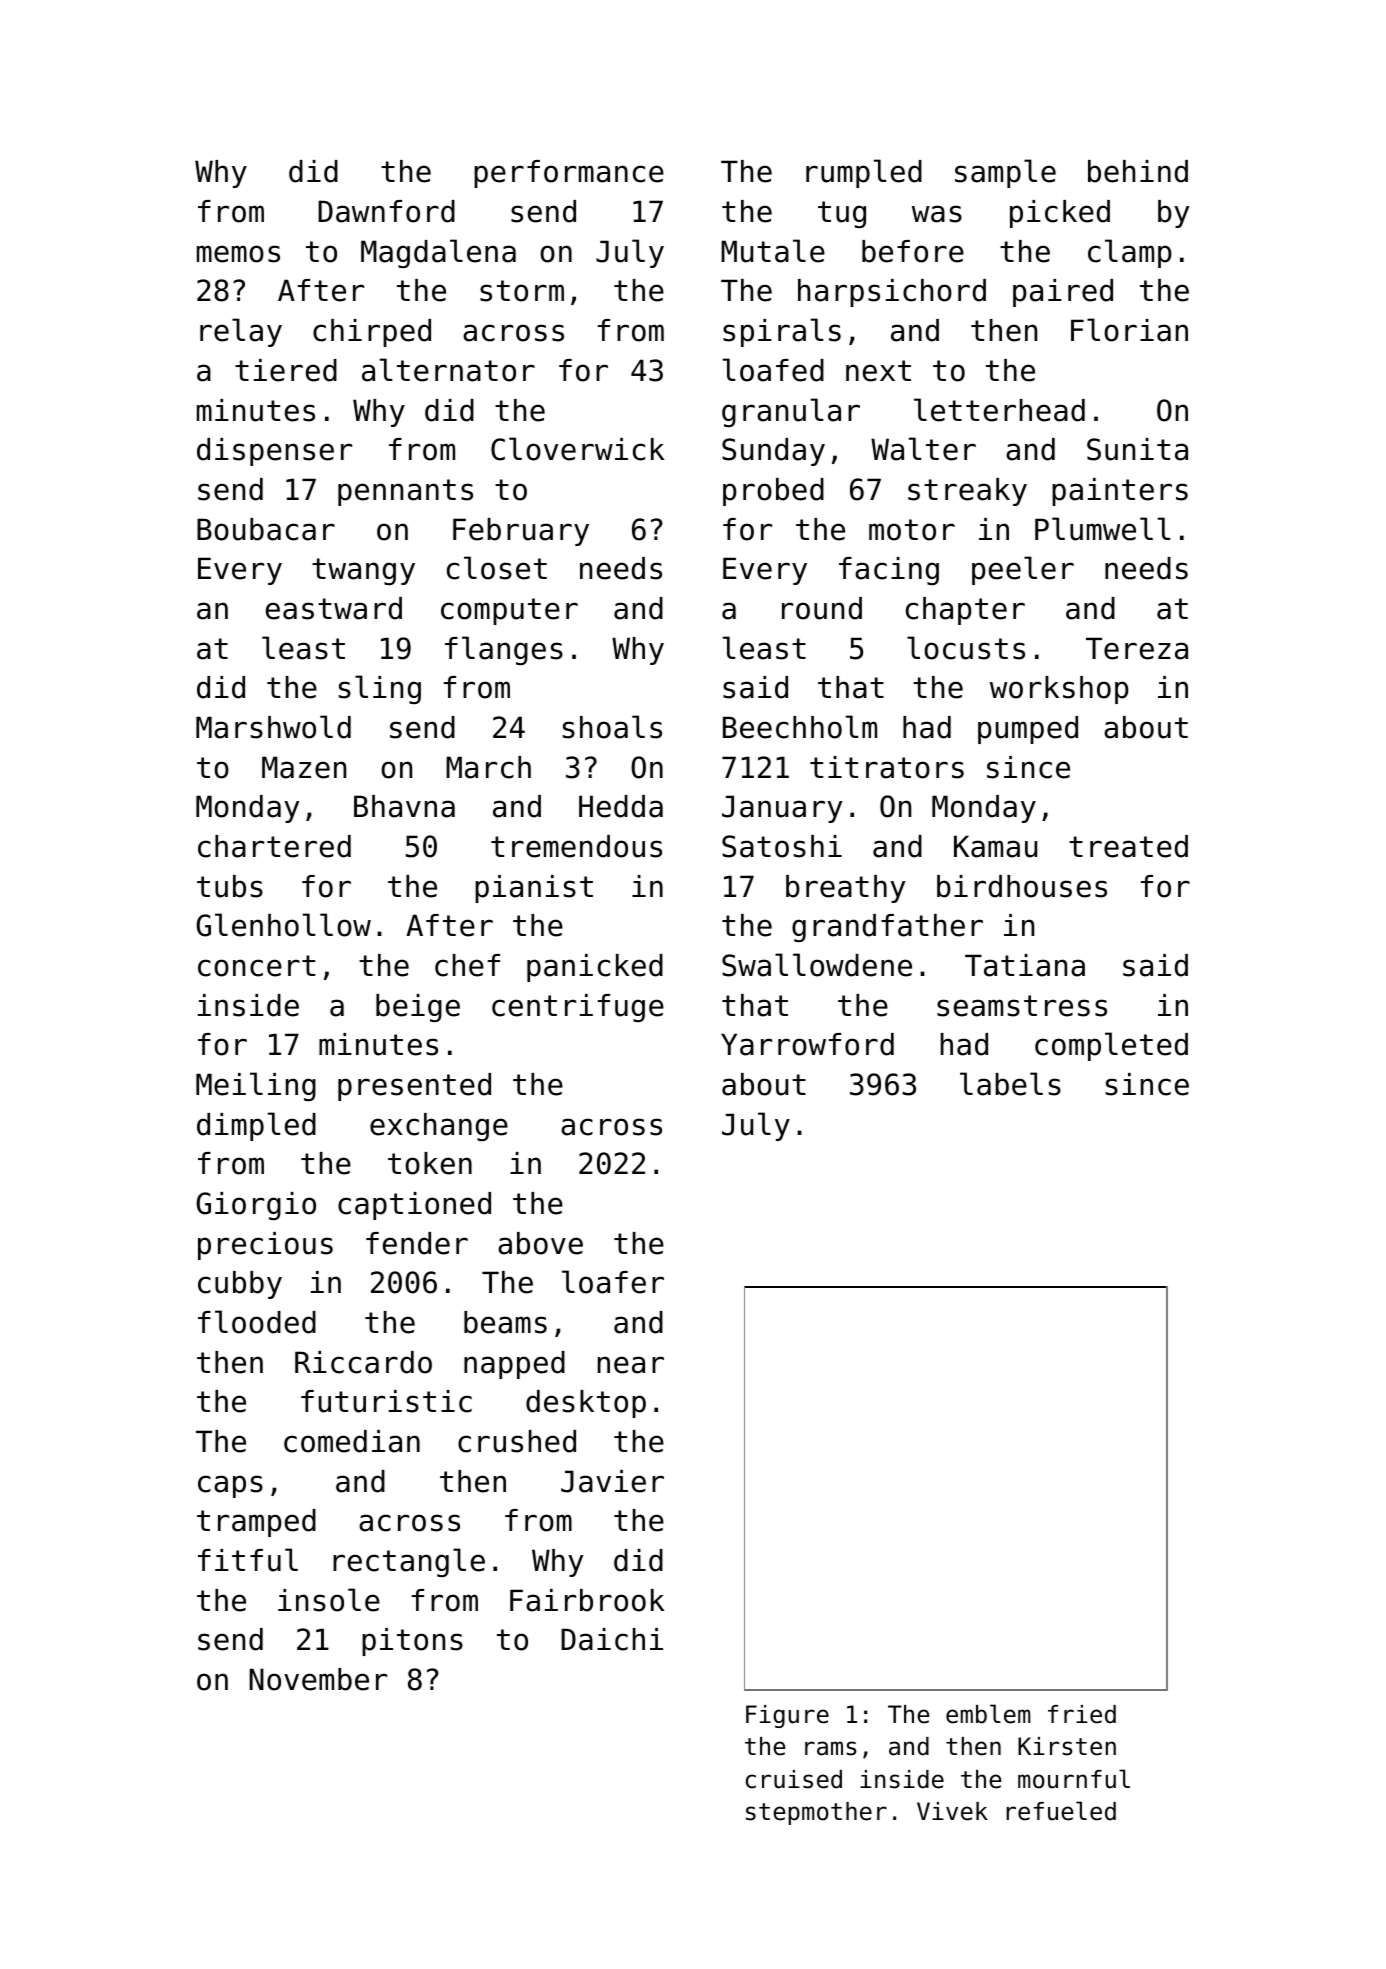 Image resolution: width=1386 pixels, height=1969 pixels. I want to click on centrifuge, so click(578, 1008).
